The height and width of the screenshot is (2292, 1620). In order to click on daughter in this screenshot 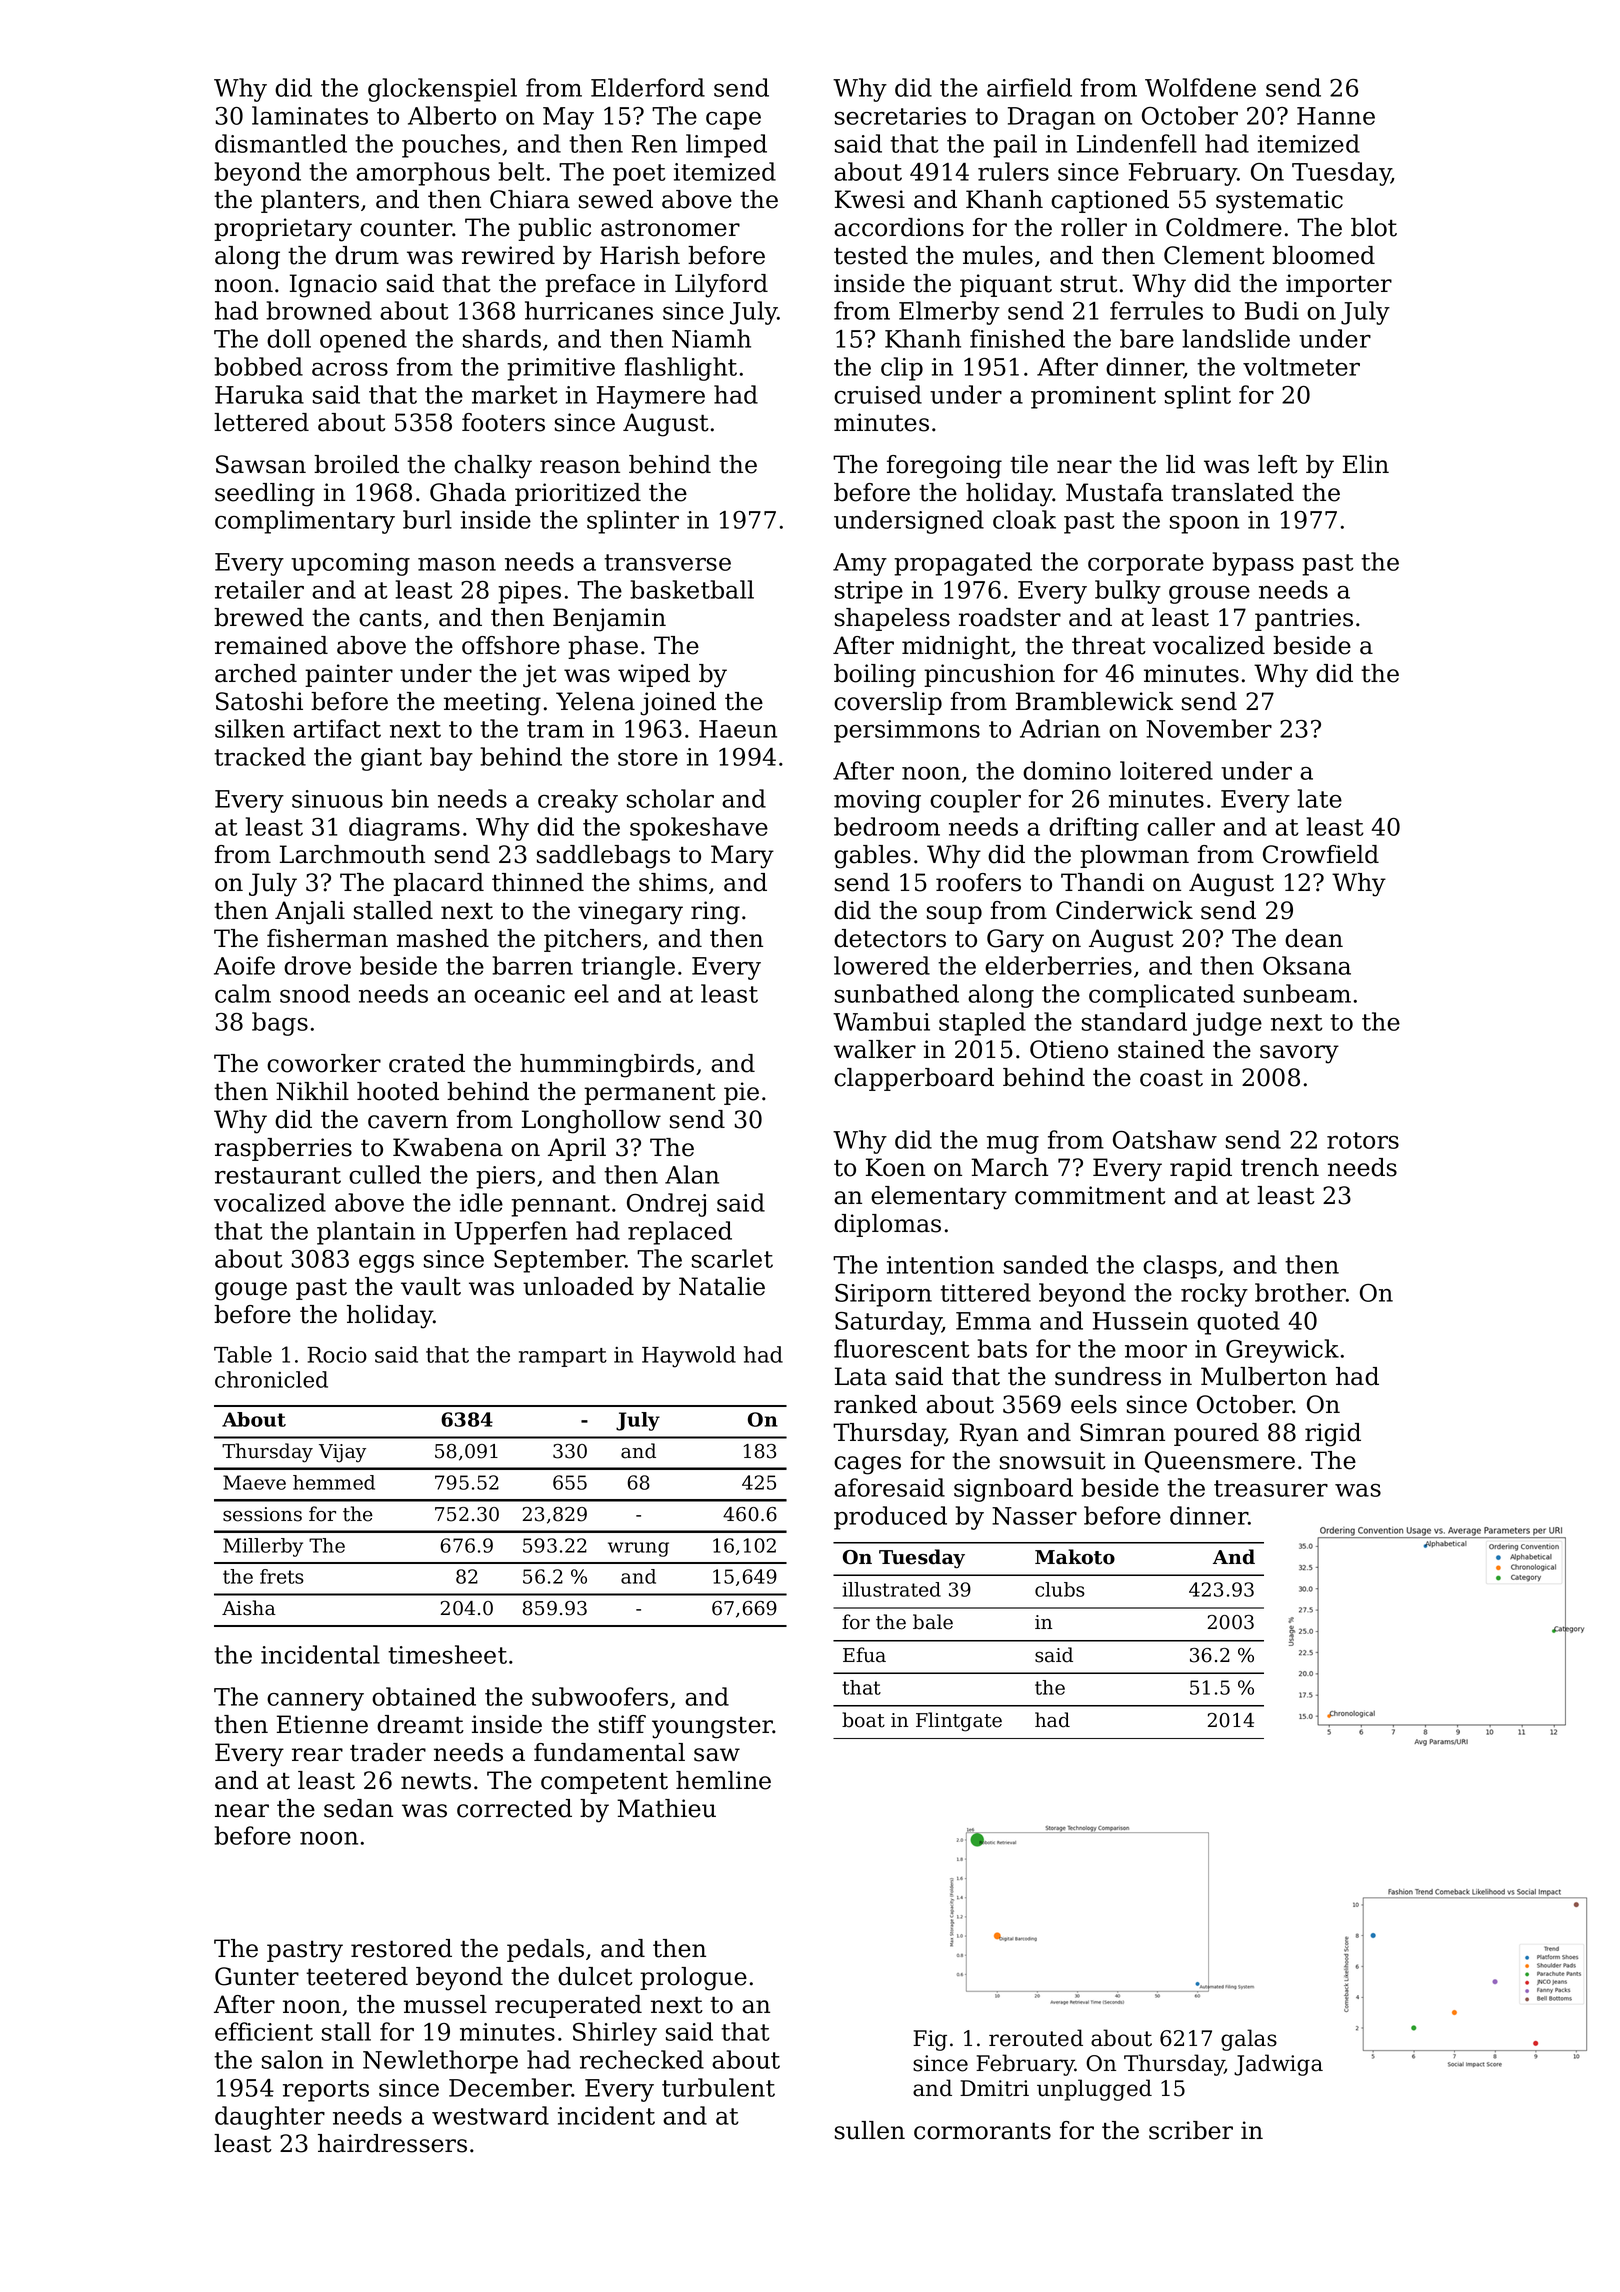, I will do `click(270, 2118)`.
